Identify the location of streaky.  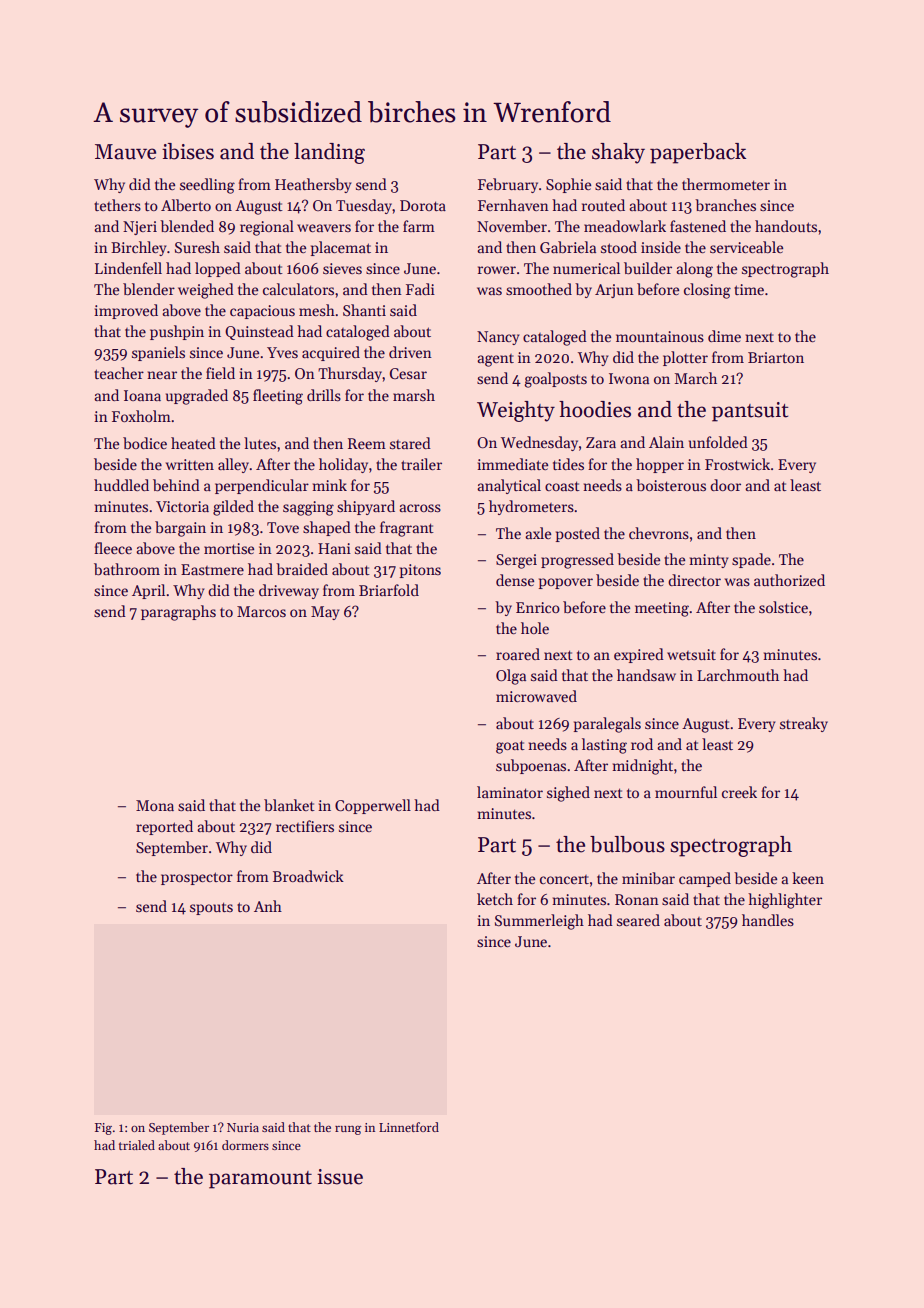
(804, 724).
